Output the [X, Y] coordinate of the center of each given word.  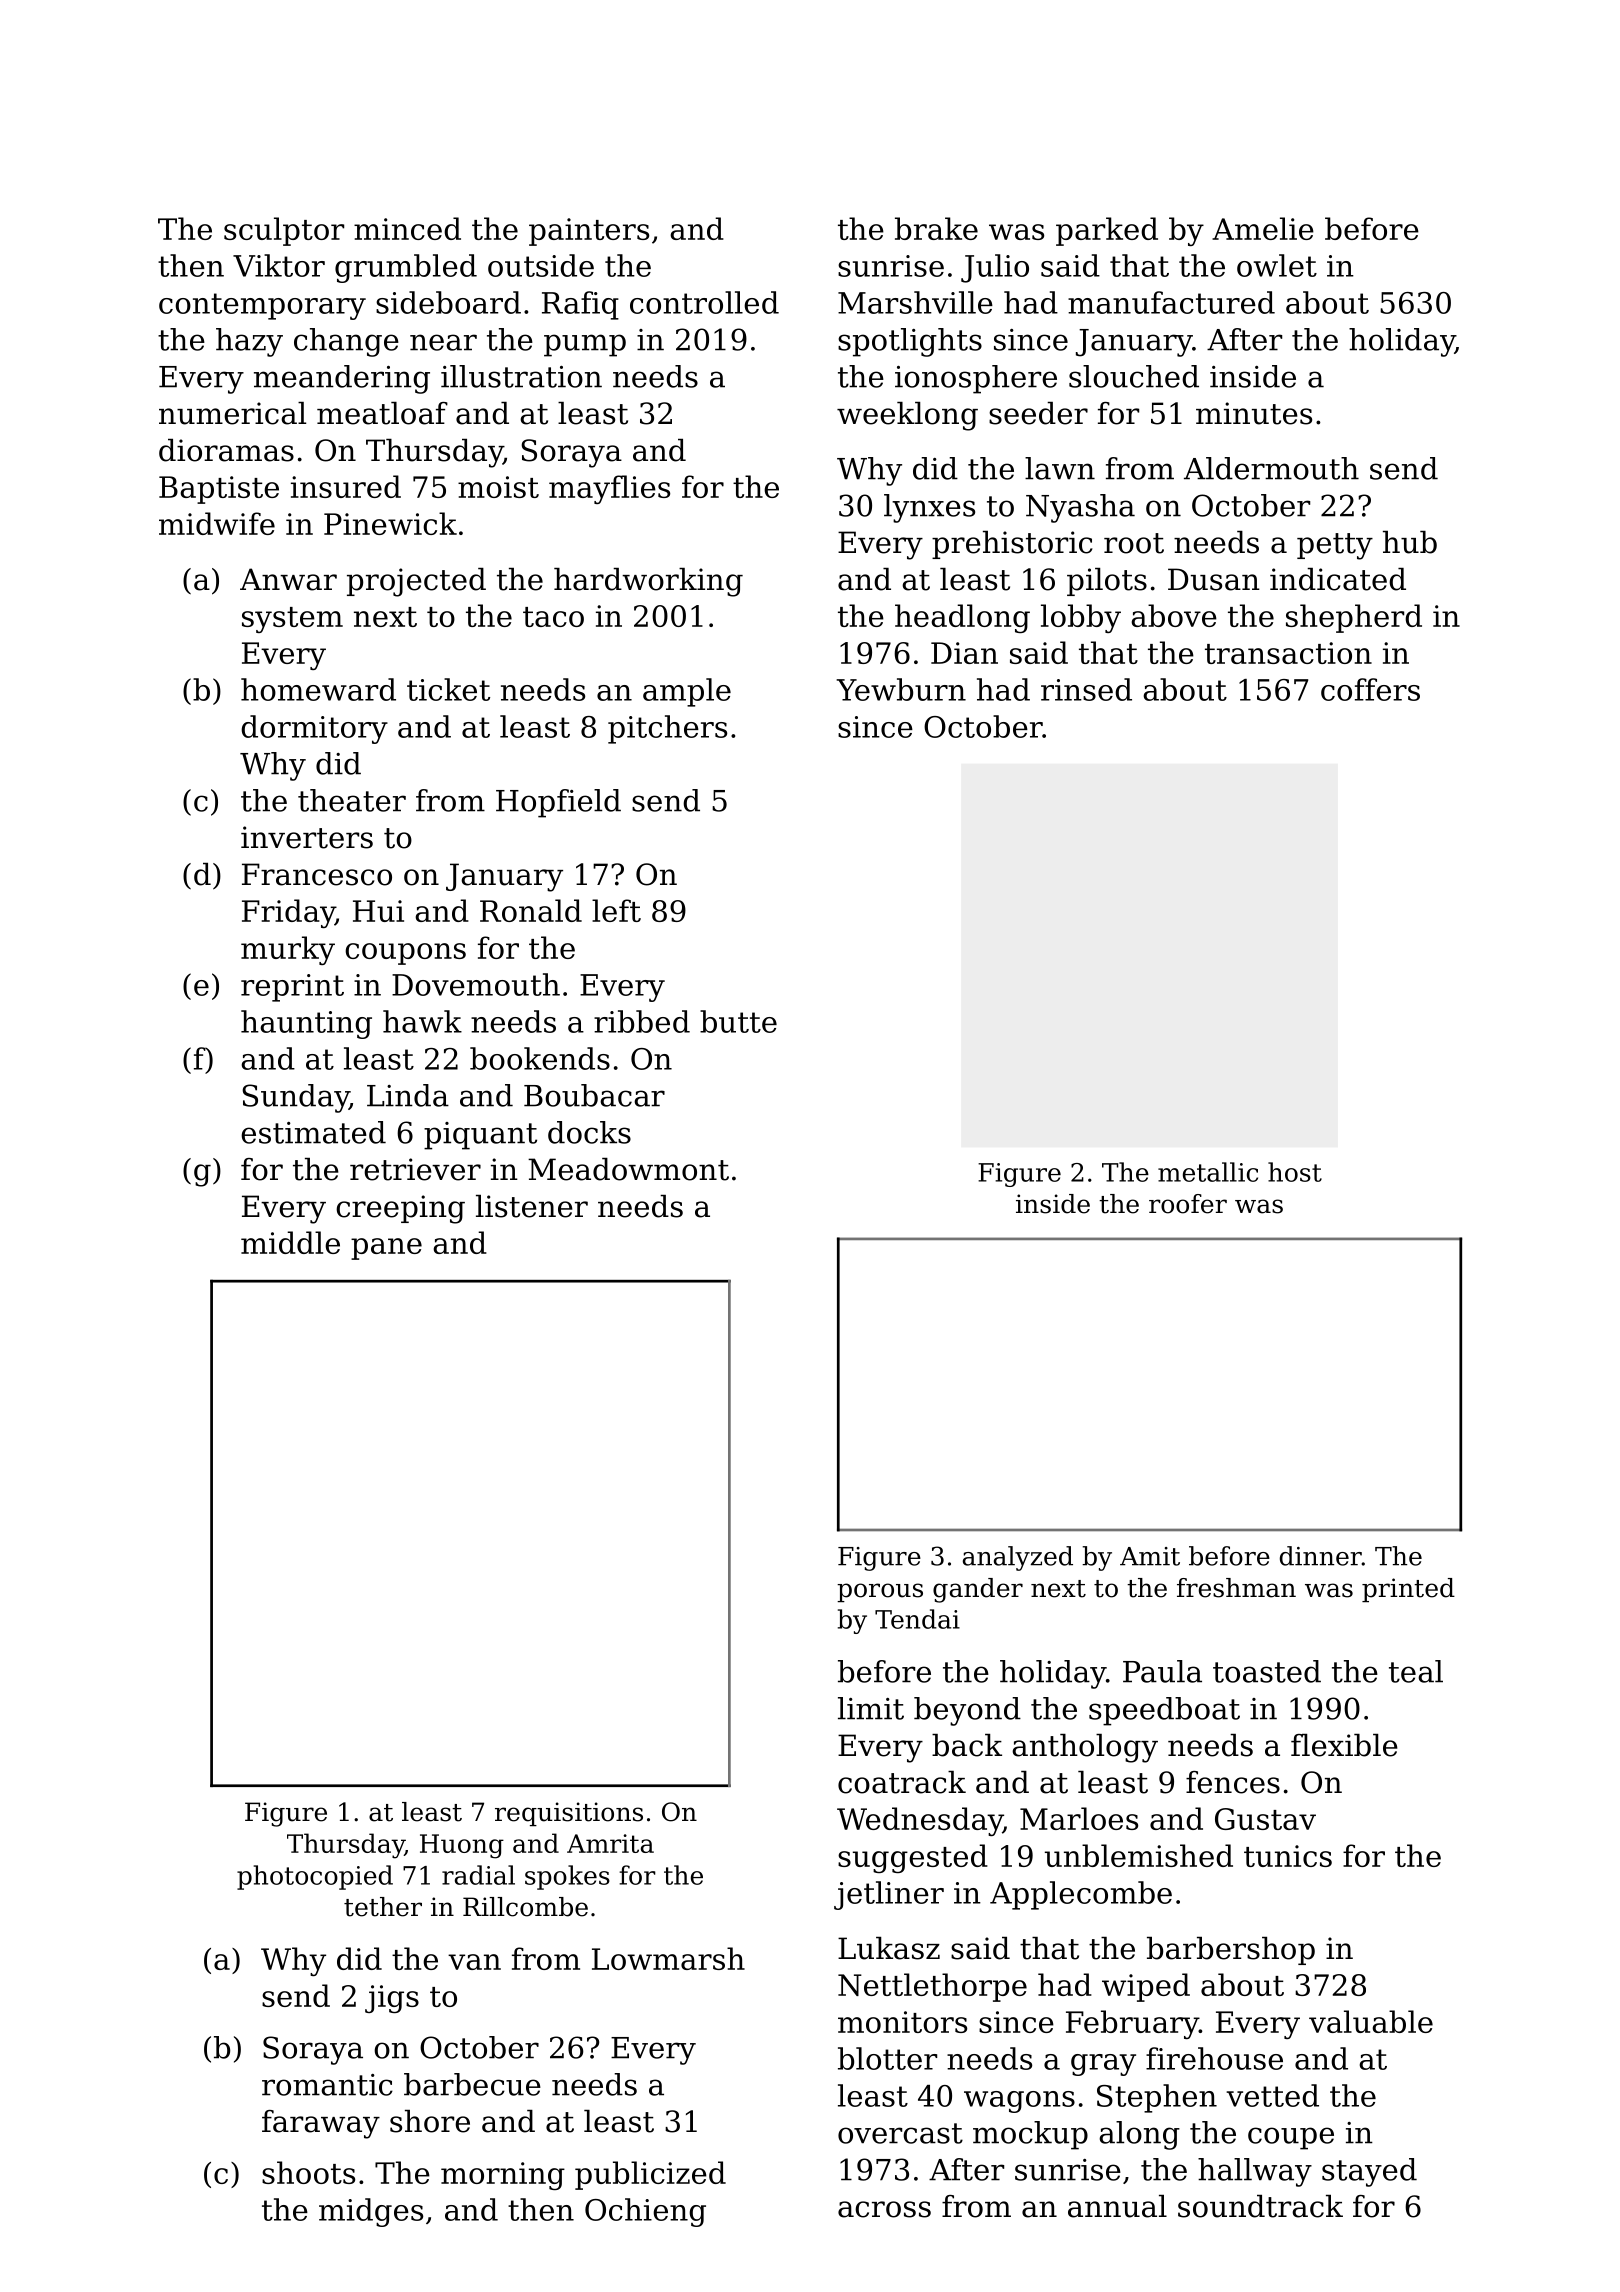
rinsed [1086, 689]
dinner [1321, 1556]
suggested [913, 1858]
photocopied [315, 1877]
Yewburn [901, 689]
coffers [1370, 689]
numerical [232, 413]
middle [290, 1242]
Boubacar [594, 1095]
